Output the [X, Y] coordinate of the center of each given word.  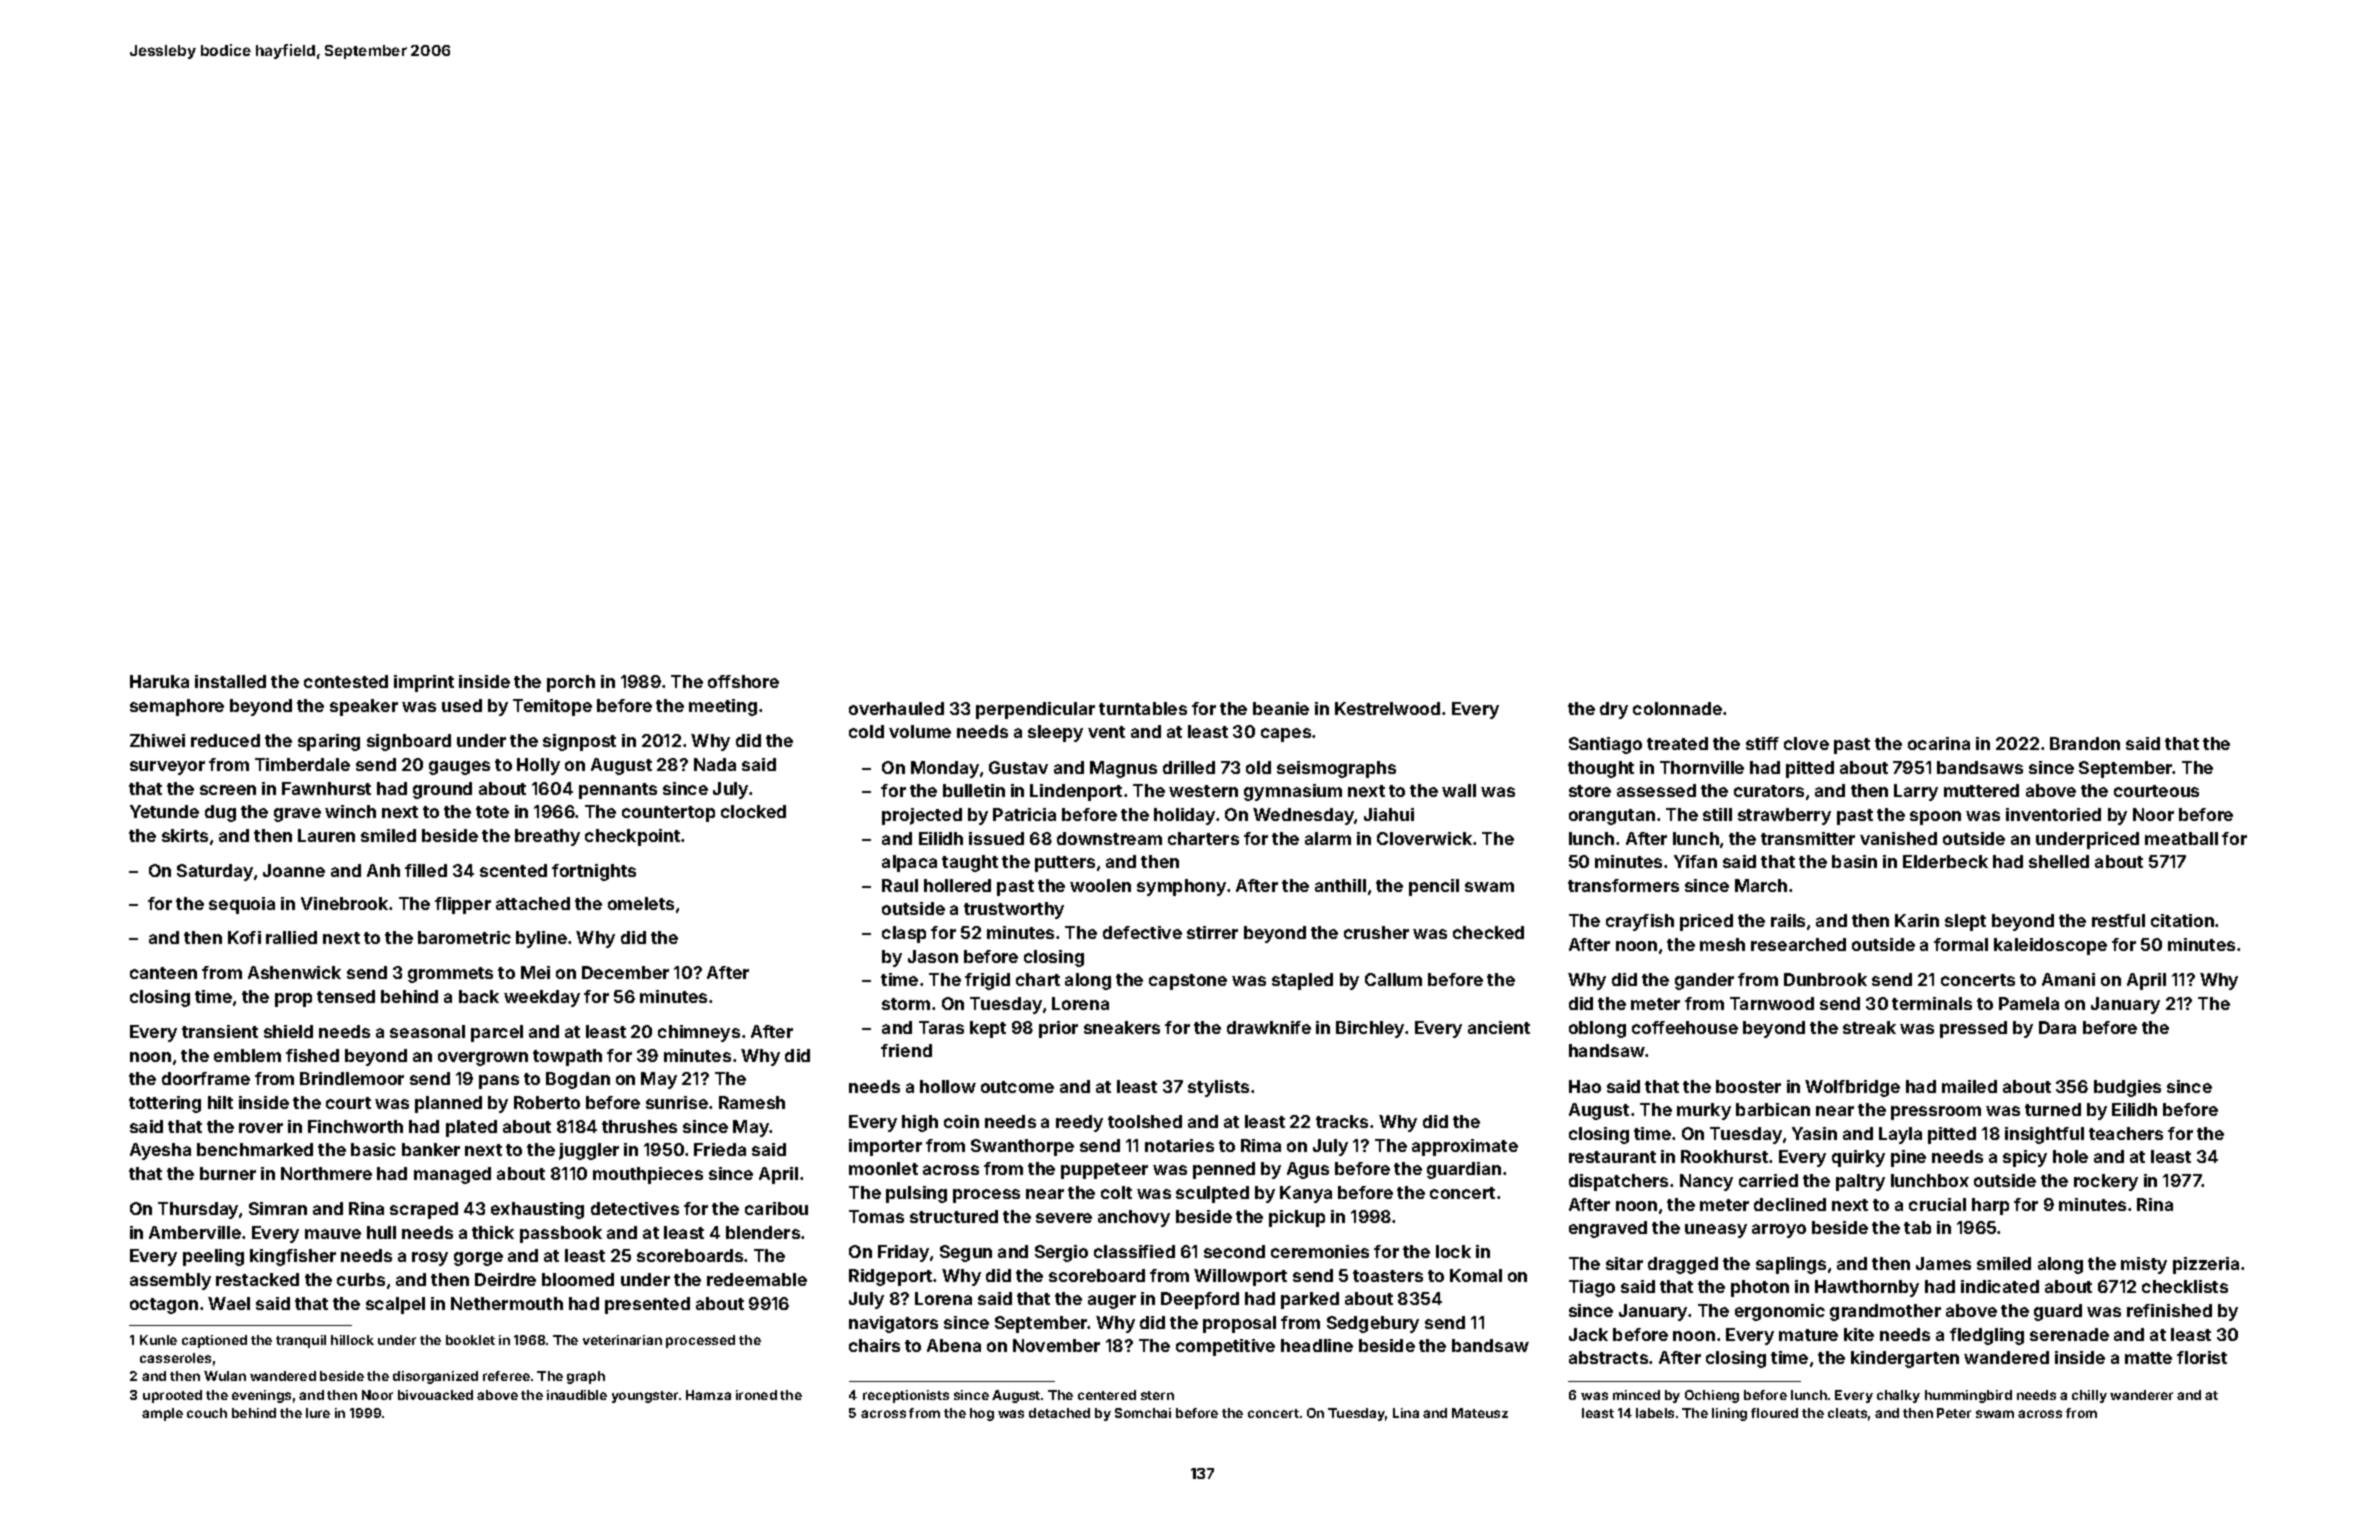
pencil [1434, 887]
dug [220, 813]
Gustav [1018, 767]
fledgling [1987, 1336]
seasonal [427, 1031]
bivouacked [435, 1395]
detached [1059, 1413]
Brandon [2085, 743]
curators [1769, 791]
